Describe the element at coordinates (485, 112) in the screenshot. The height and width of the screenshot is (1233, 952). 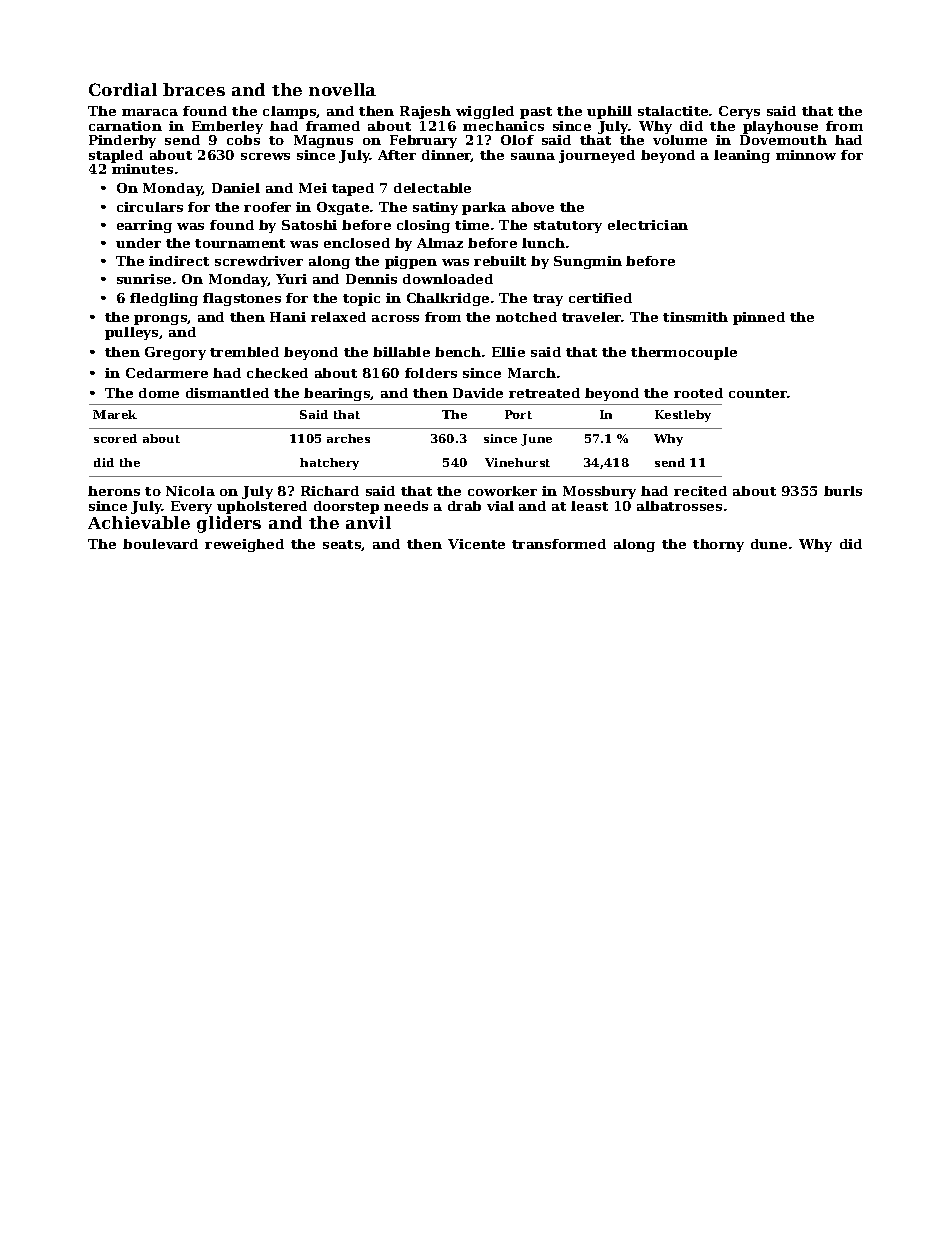
I see `wiggled` at that location.
